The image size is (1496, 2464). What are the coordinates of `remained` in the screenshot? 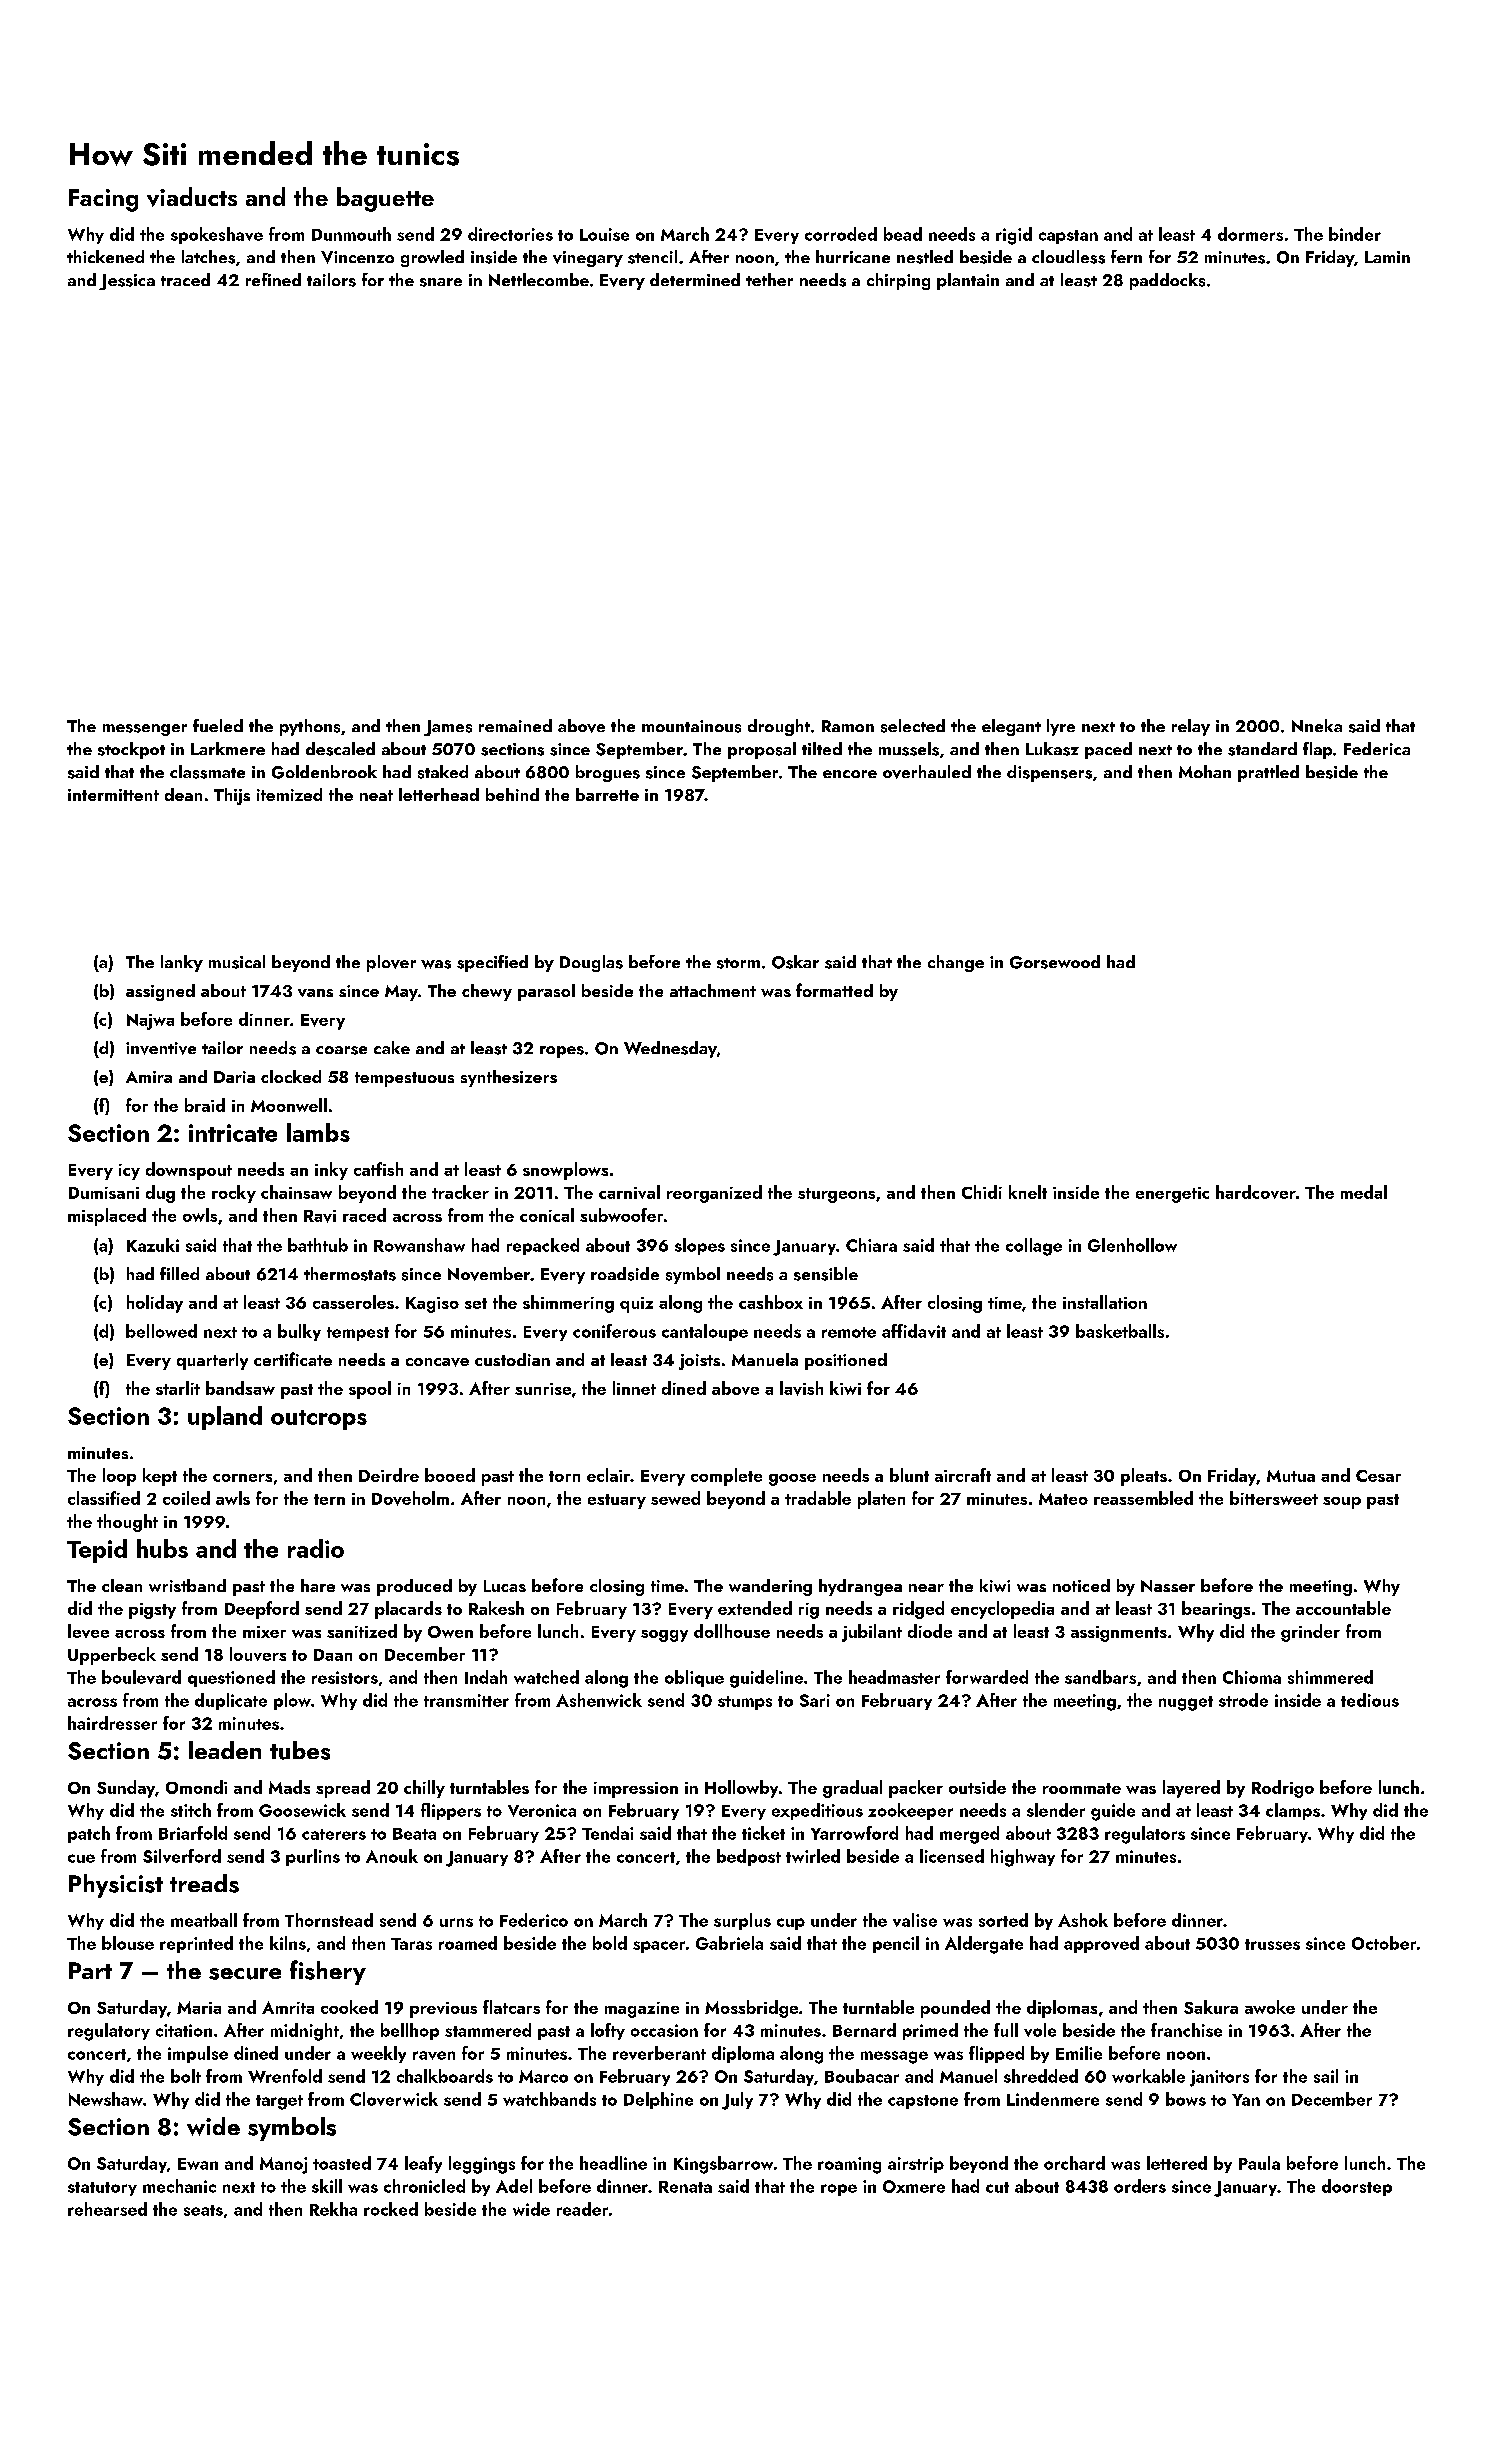 It's located at (515, 725).
